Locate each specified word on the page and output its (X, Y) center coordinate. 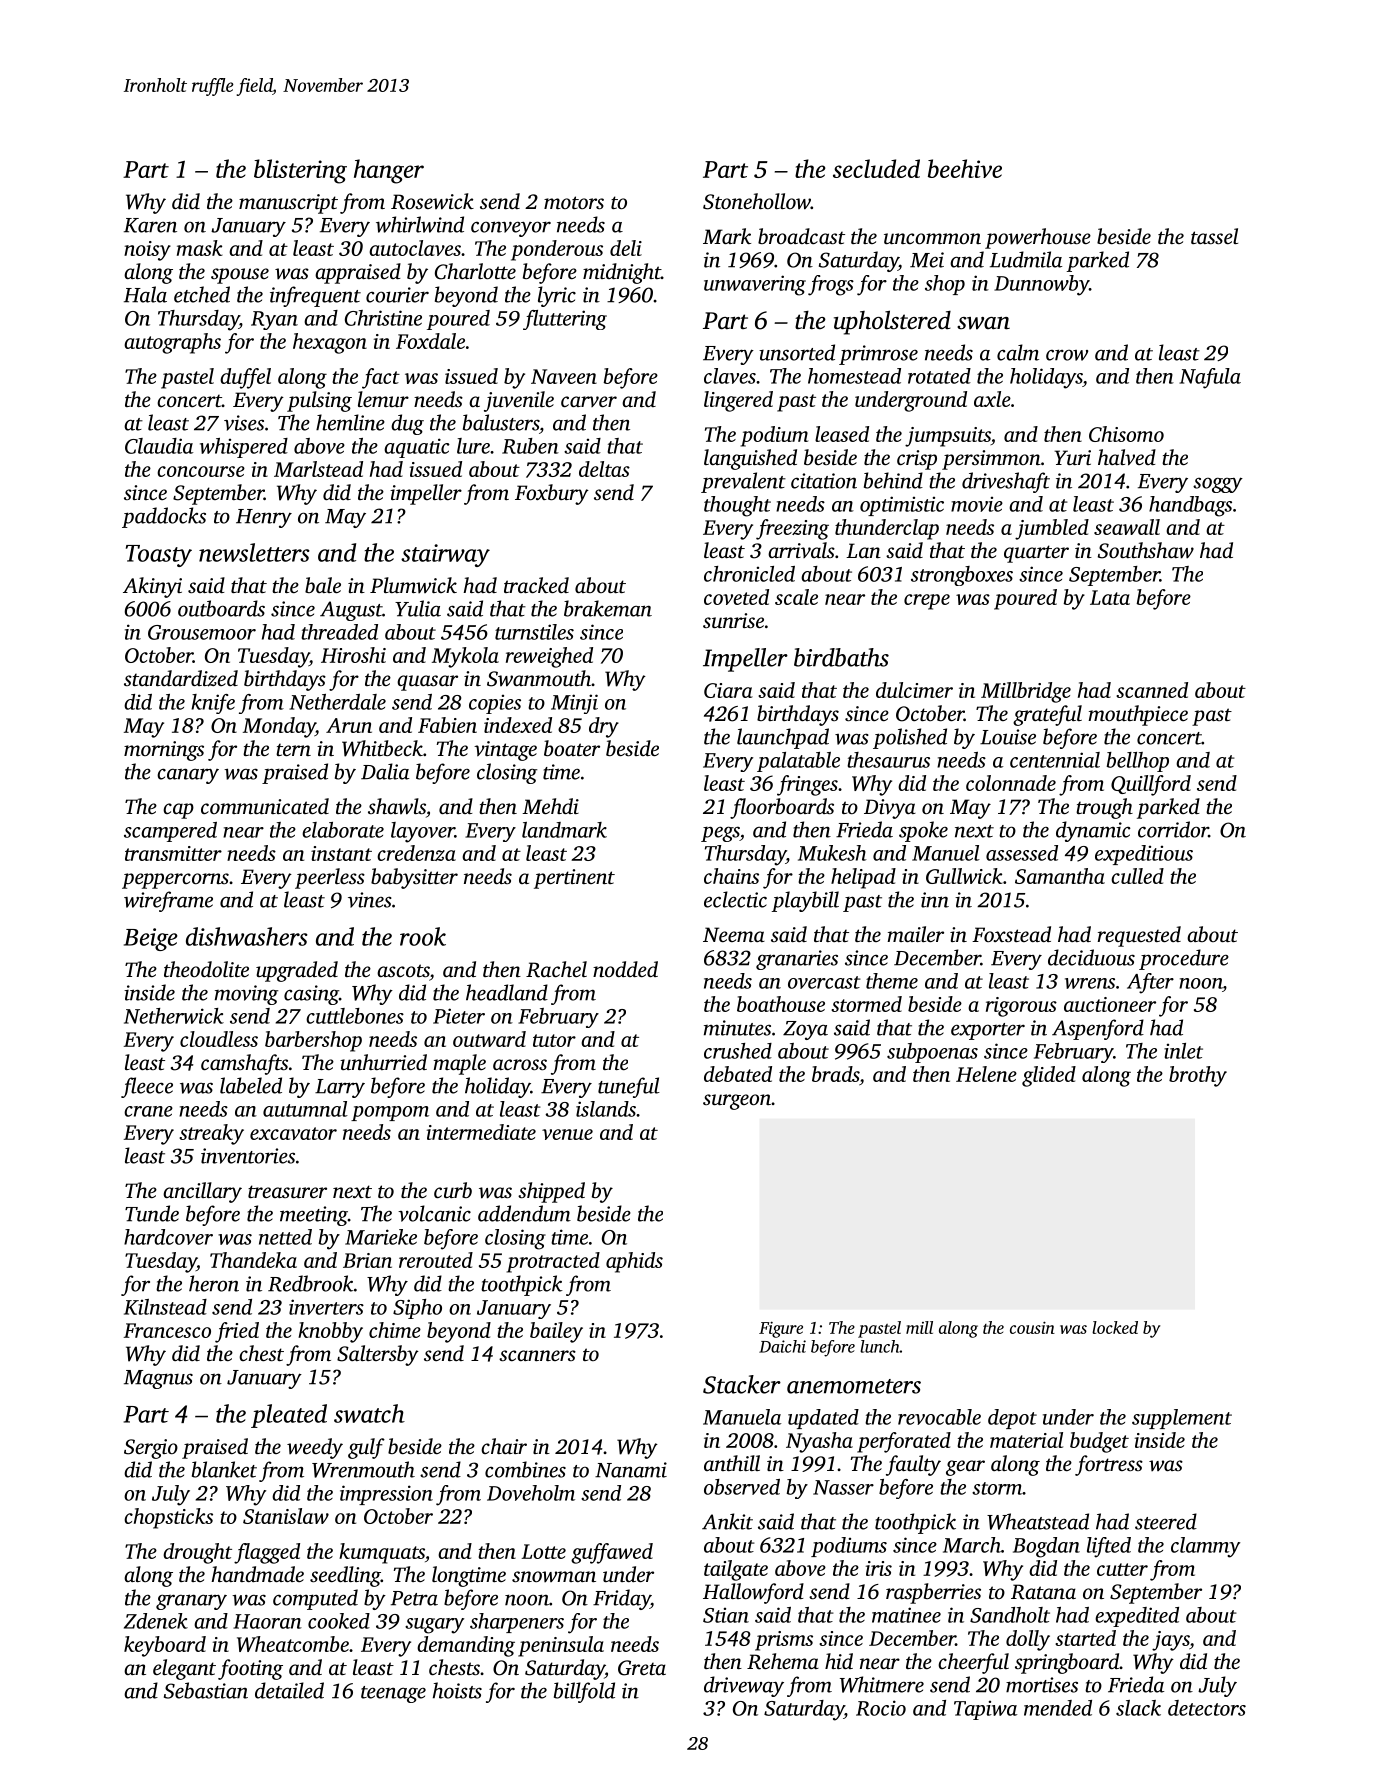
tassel (1214, 236)
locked (1115, 1327)
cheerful (973, 1663)
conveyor (511, 229)
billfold (584, 1692)
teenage (393, 1694)
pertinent (574, 879)
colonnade (1011, 783)
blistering (300, 171)
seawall (1127, 527)
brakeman (608, 608)
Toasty (159, 556)
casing (311, 995)
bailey (556, 1332)
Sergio (151, 1449)
